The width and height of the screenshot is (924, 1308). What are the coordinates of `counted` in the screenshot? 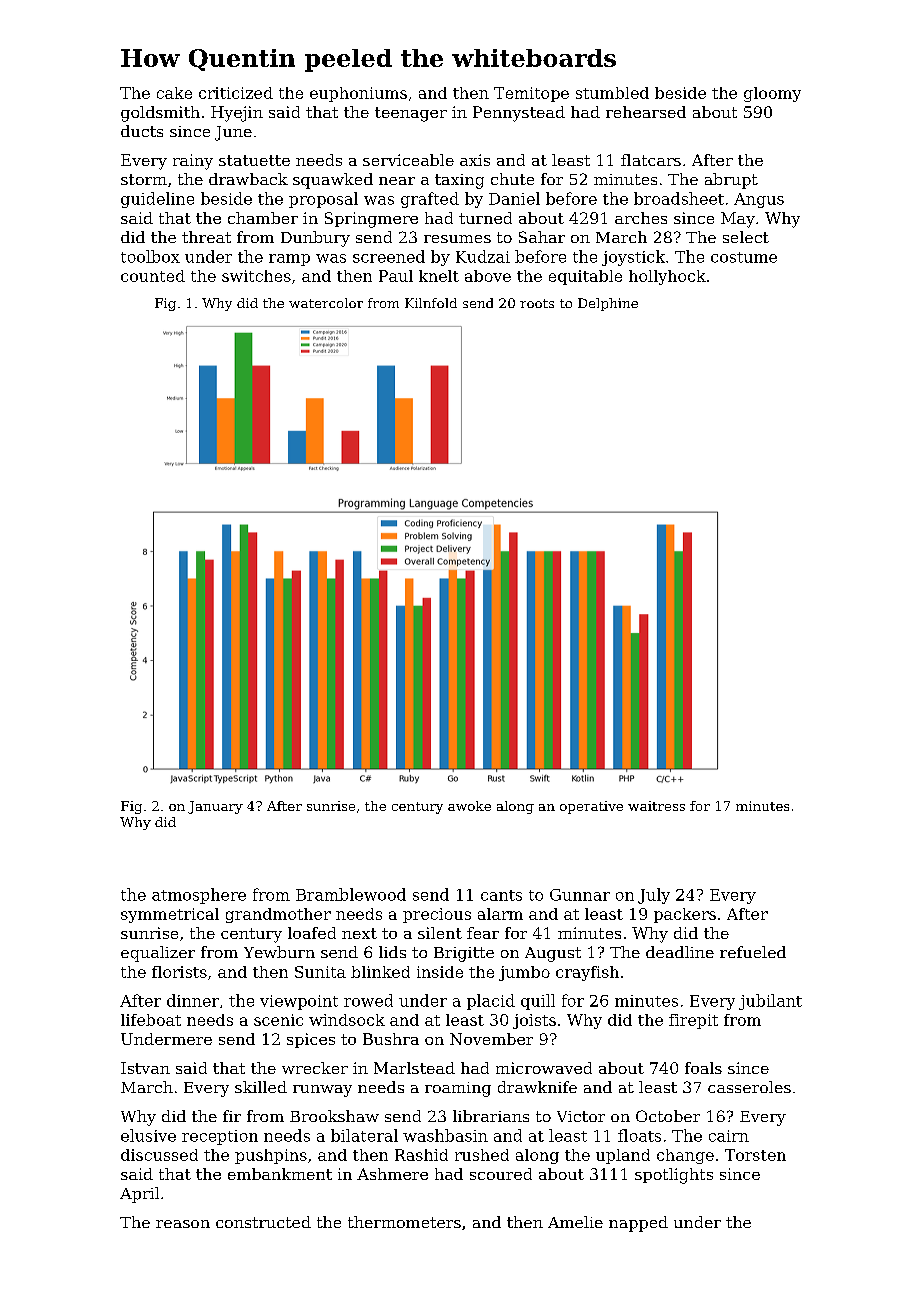 It's located at (153, 276).
